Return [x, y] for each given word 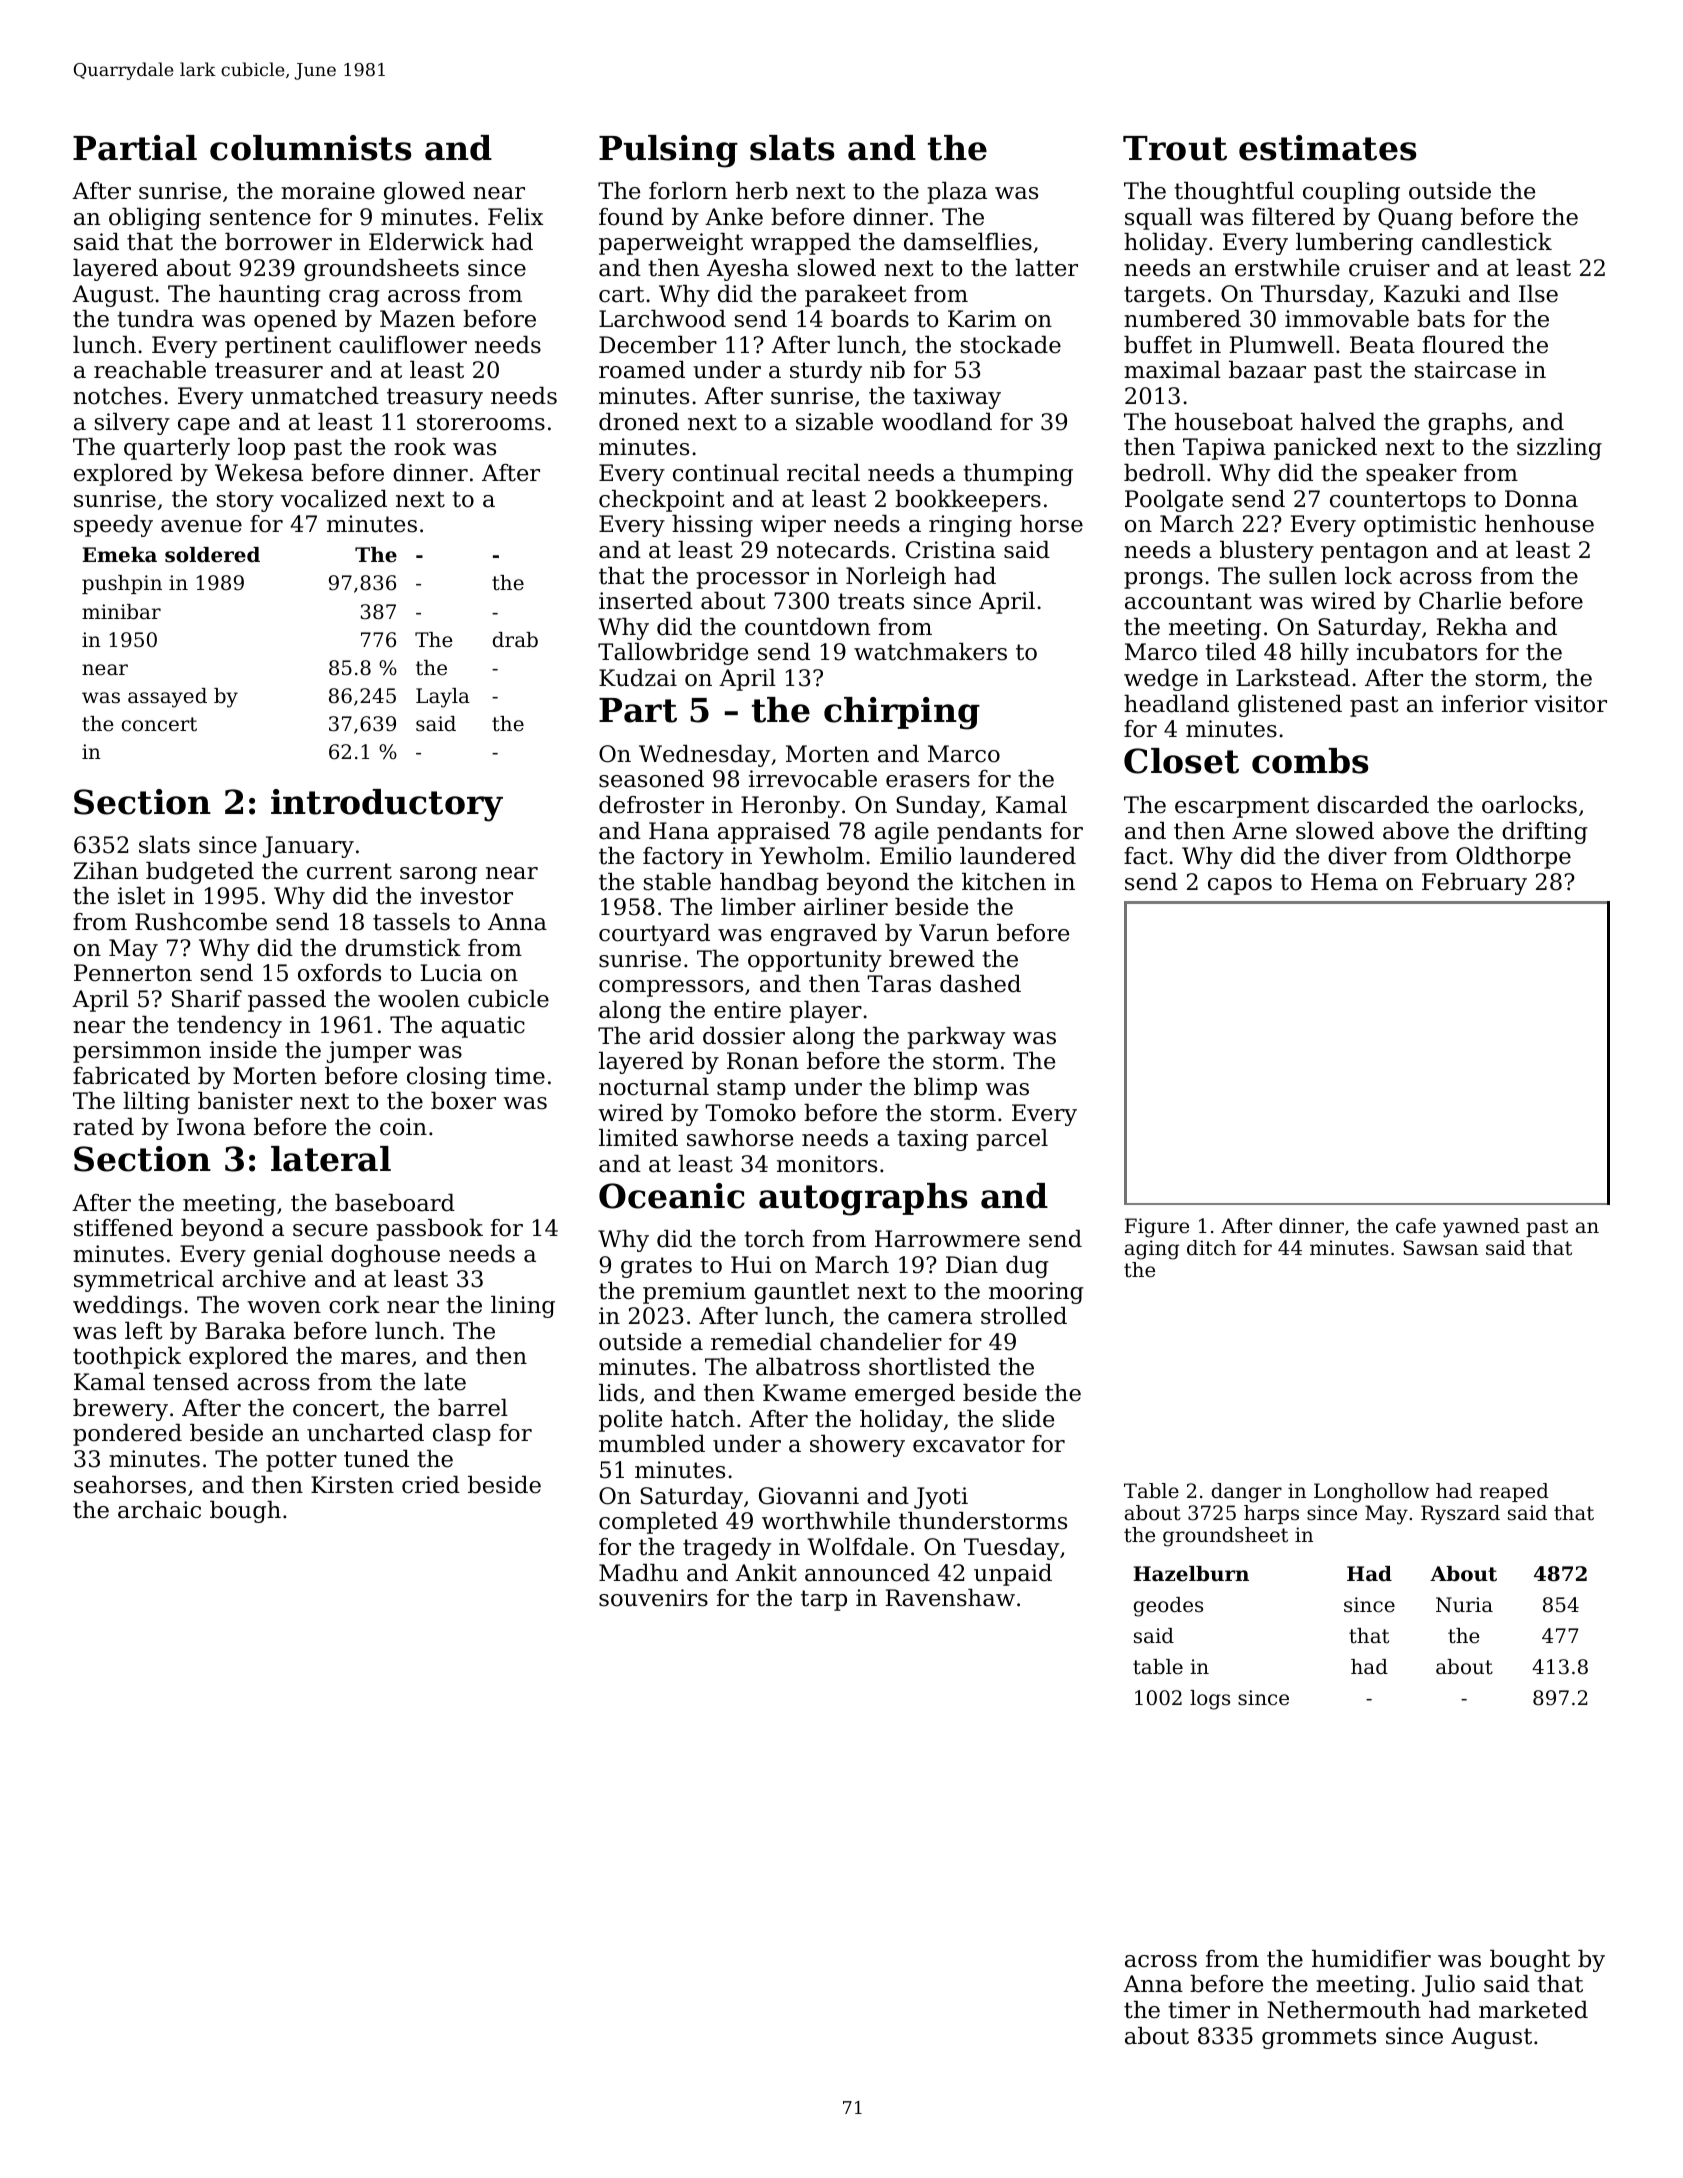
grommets [1319, 2038]
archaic [159, 1510]
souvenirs [653, 1598]
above [1416, 831]
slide [1028, 1419]
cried [431, 1485]
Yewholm [811, 856]
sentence [260, 217]
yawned [1481, 1228]
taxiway [957, 398]
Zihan [106, 871]
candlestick [1487, 242]
